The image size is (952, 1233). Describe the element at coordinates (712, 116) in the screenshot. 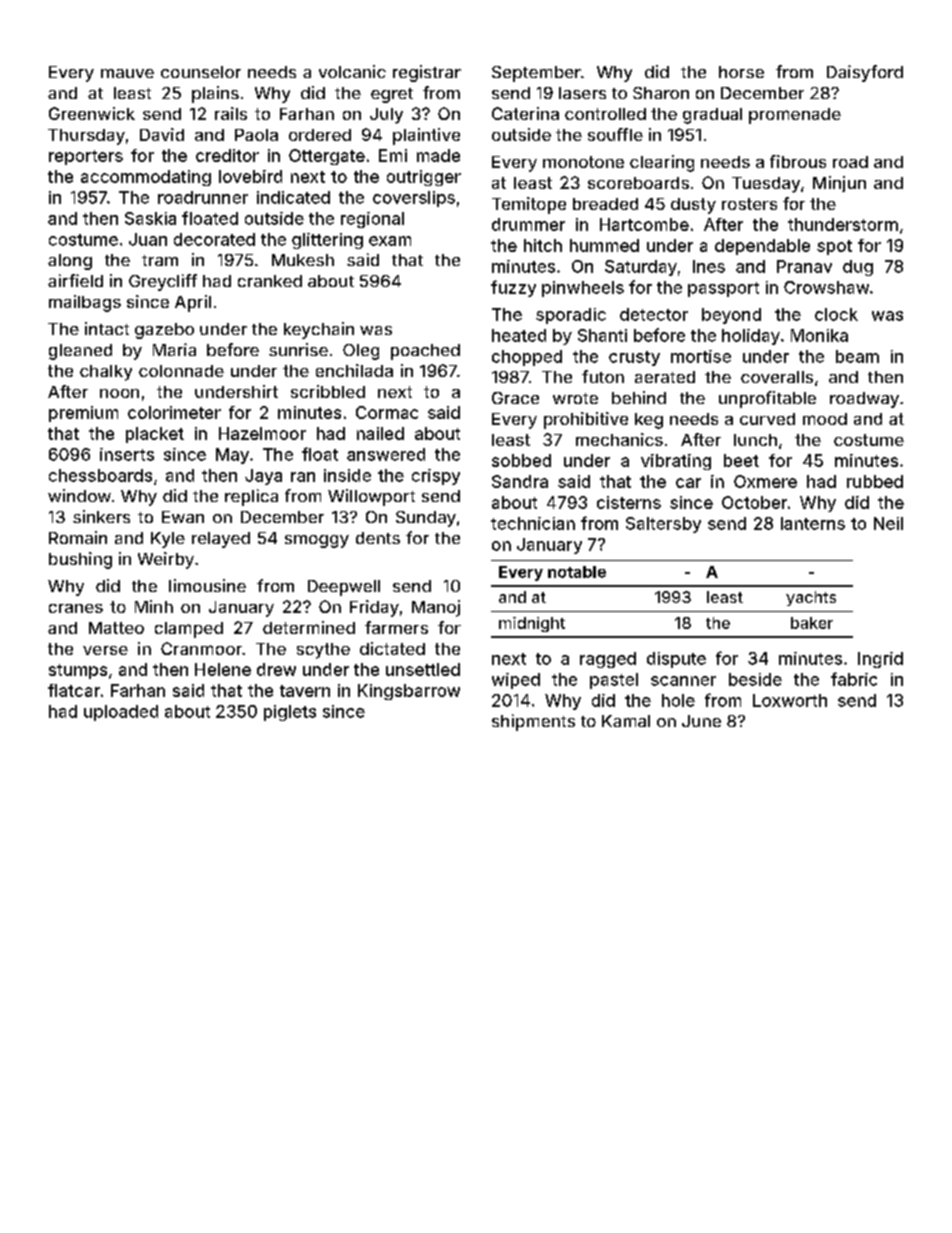

I see `gradual` at that location.
